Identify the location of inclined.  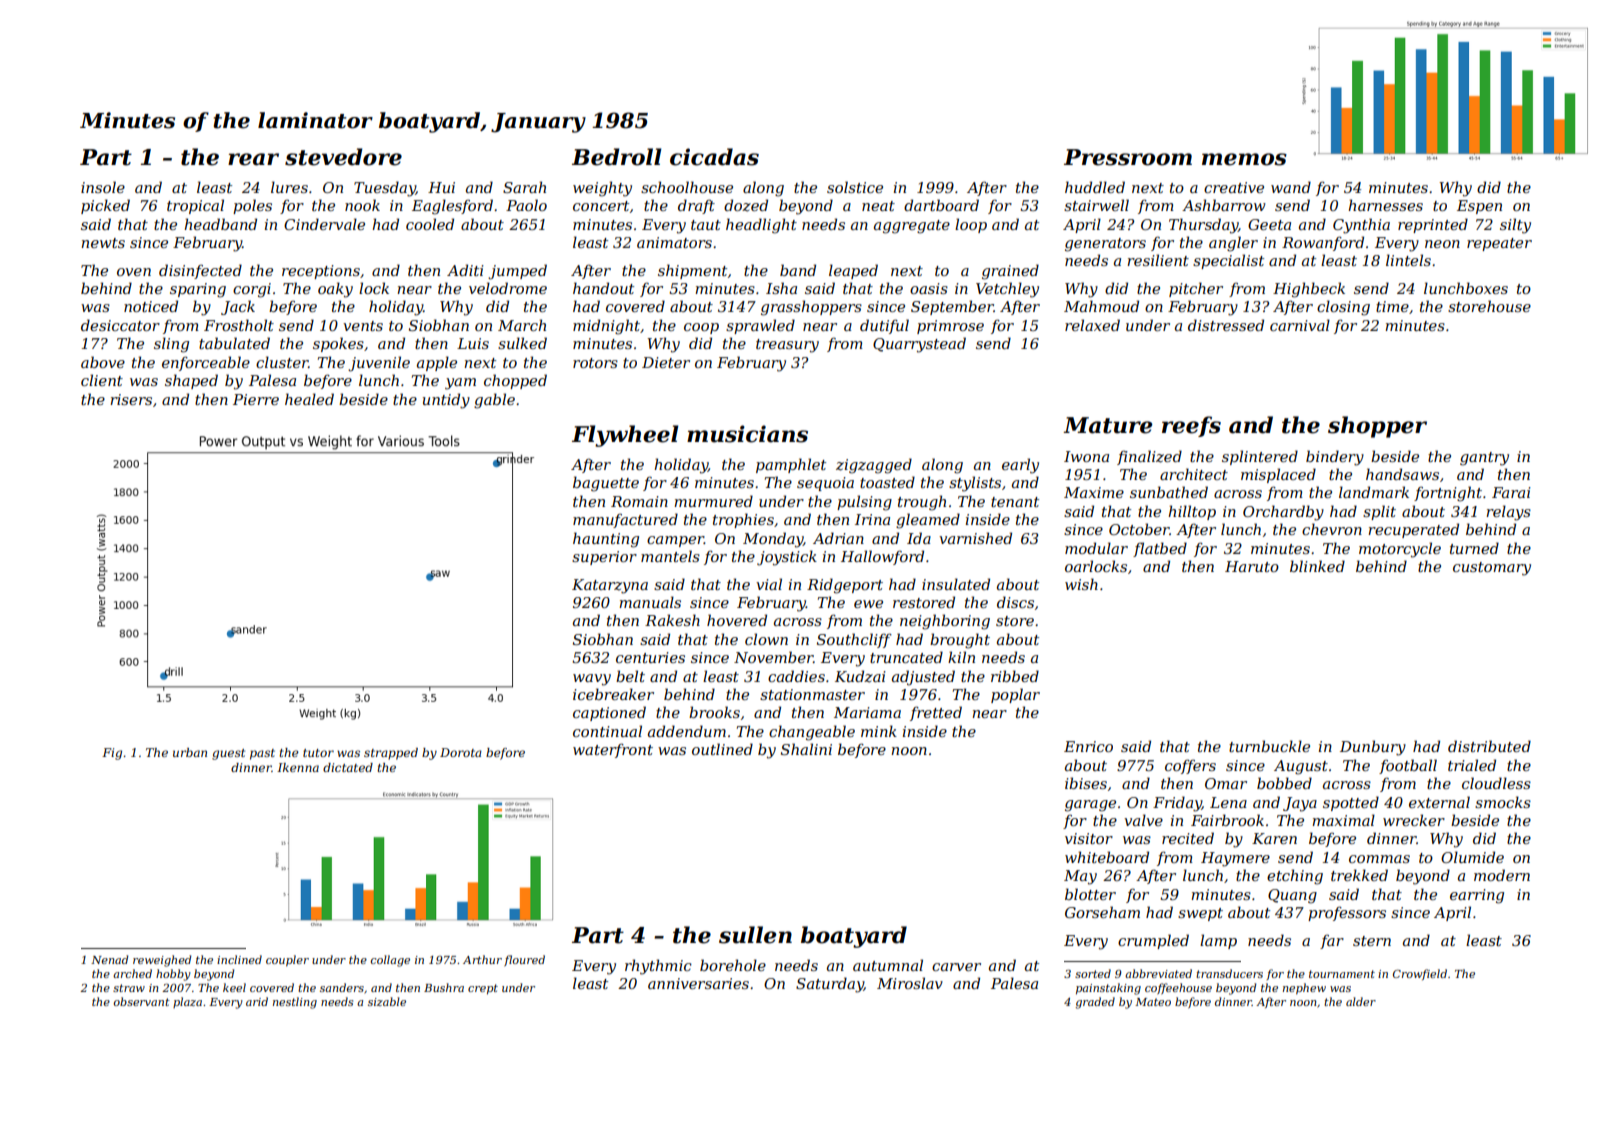
(239, 959).
